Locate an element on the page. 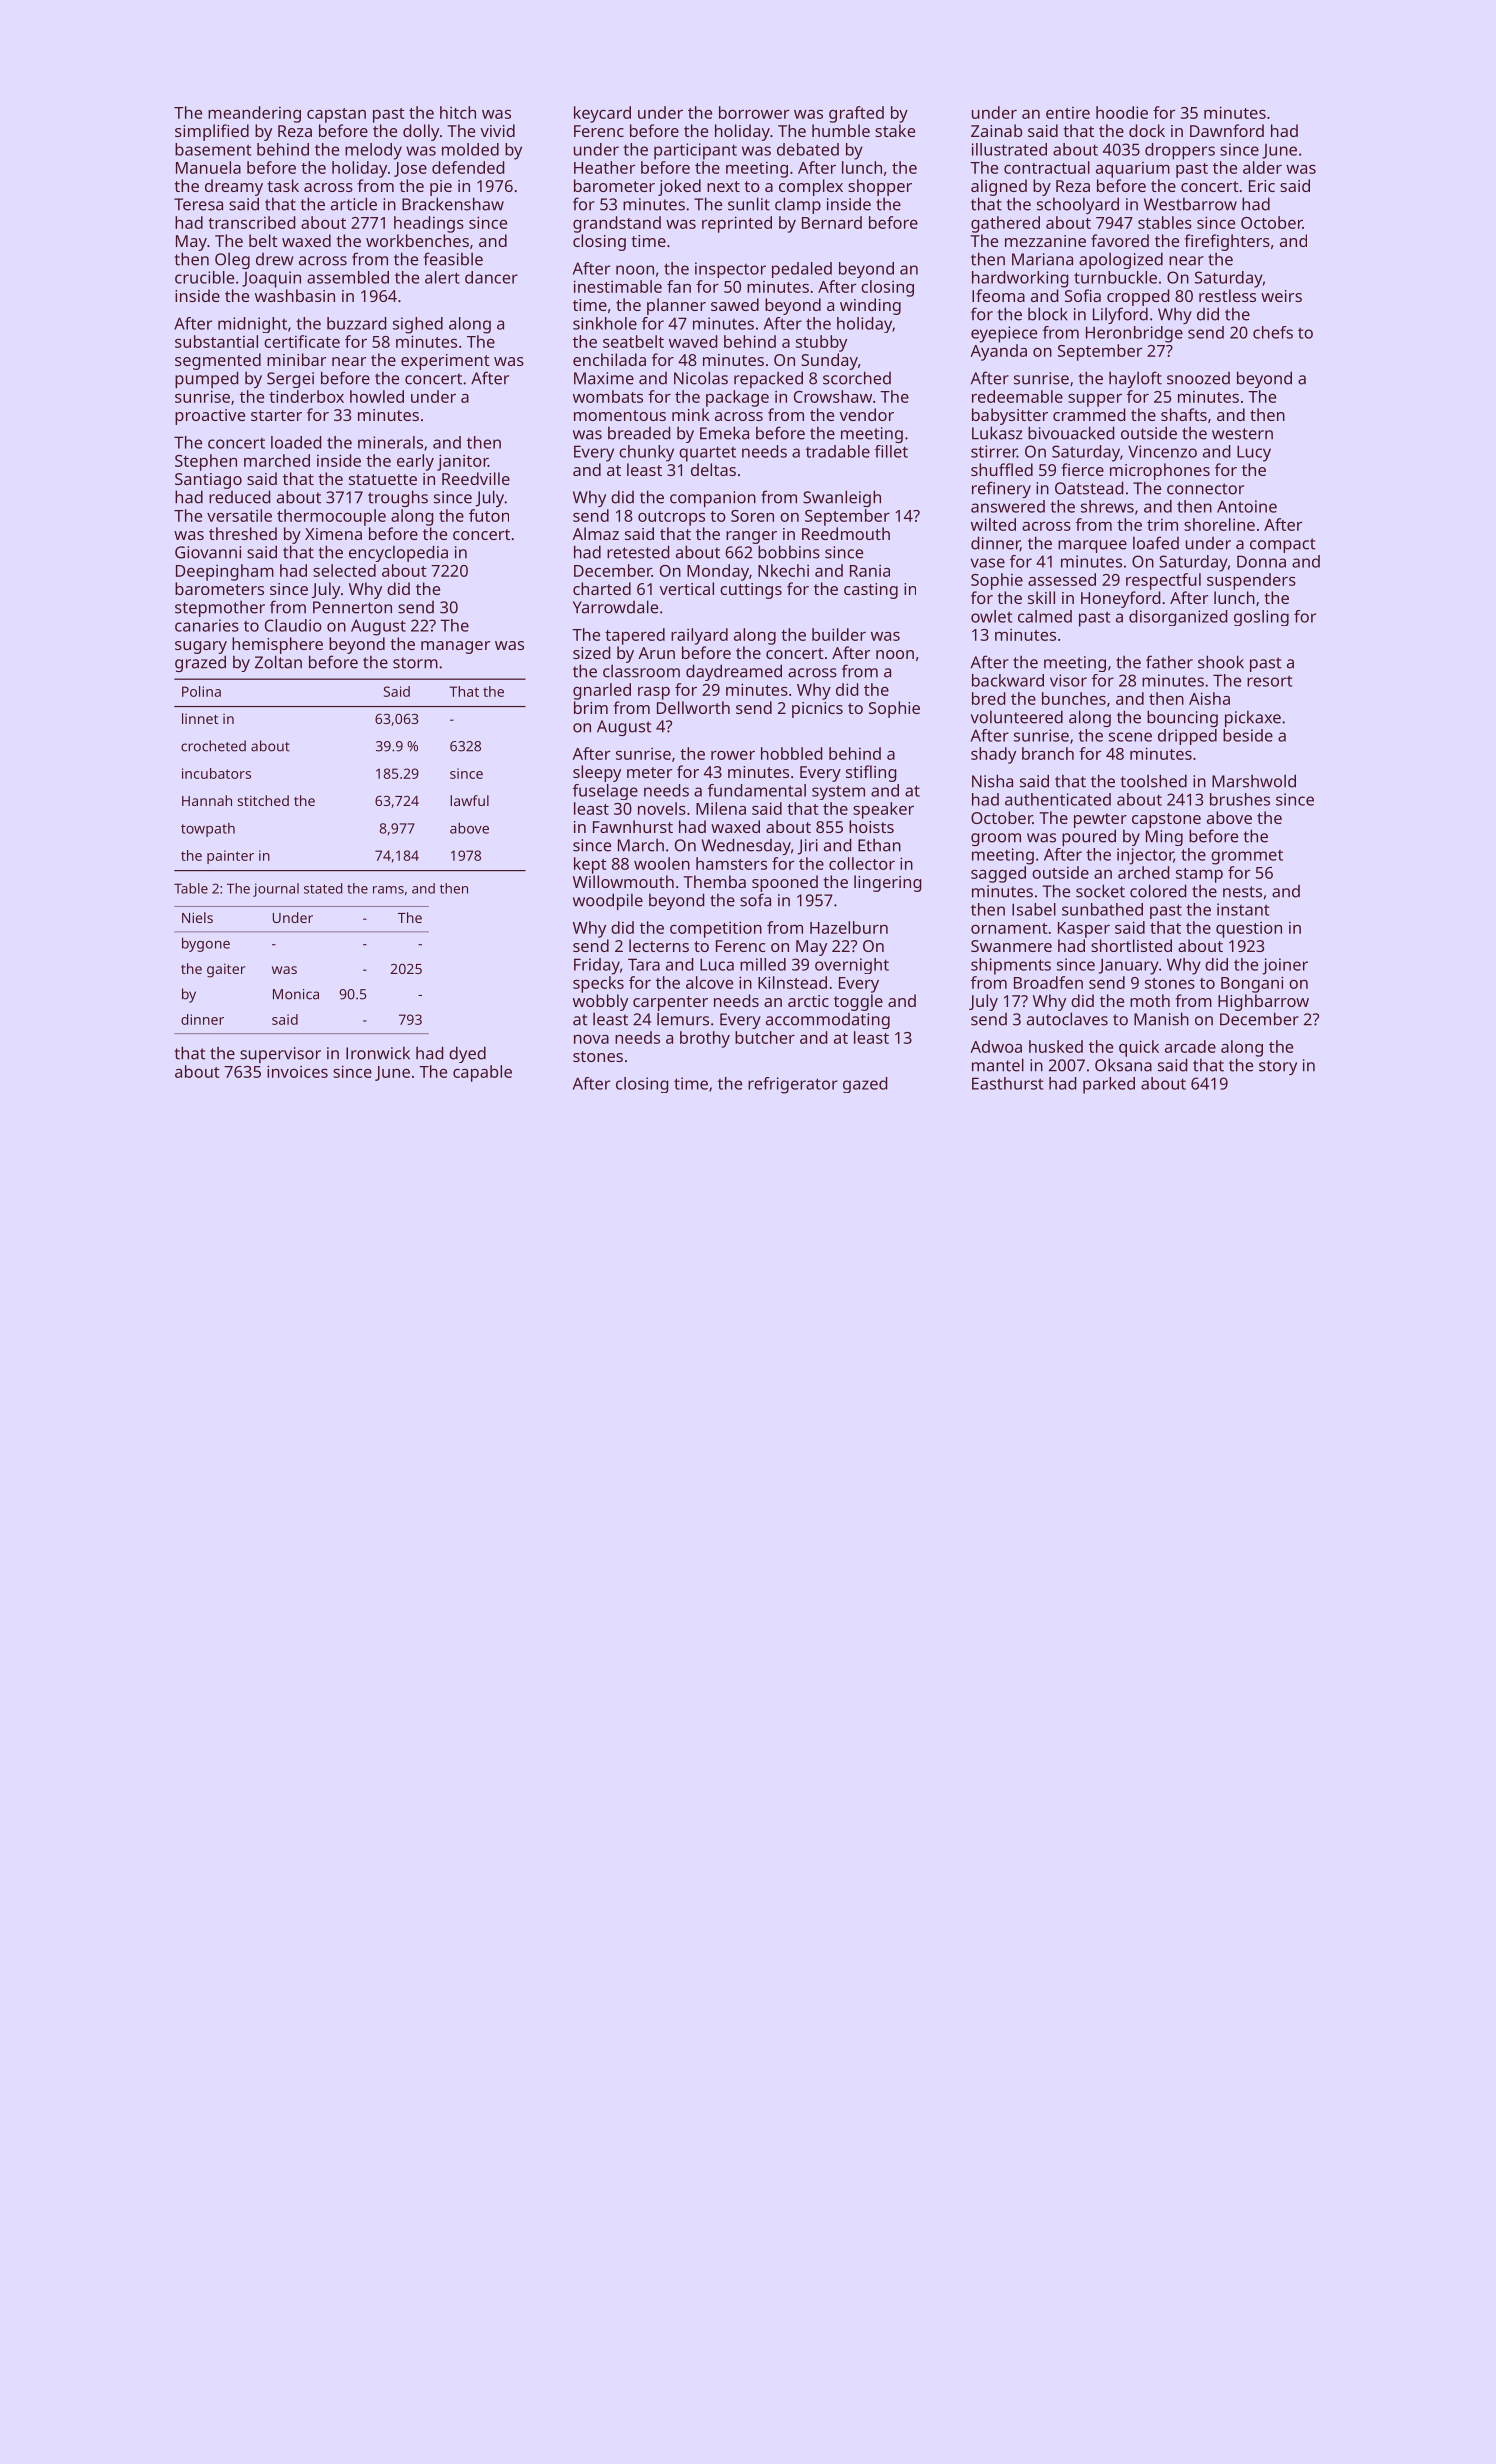 Image resolution: width=1496 pixels, height=2464 pixels. storm is located at coordinates (415, 663).
